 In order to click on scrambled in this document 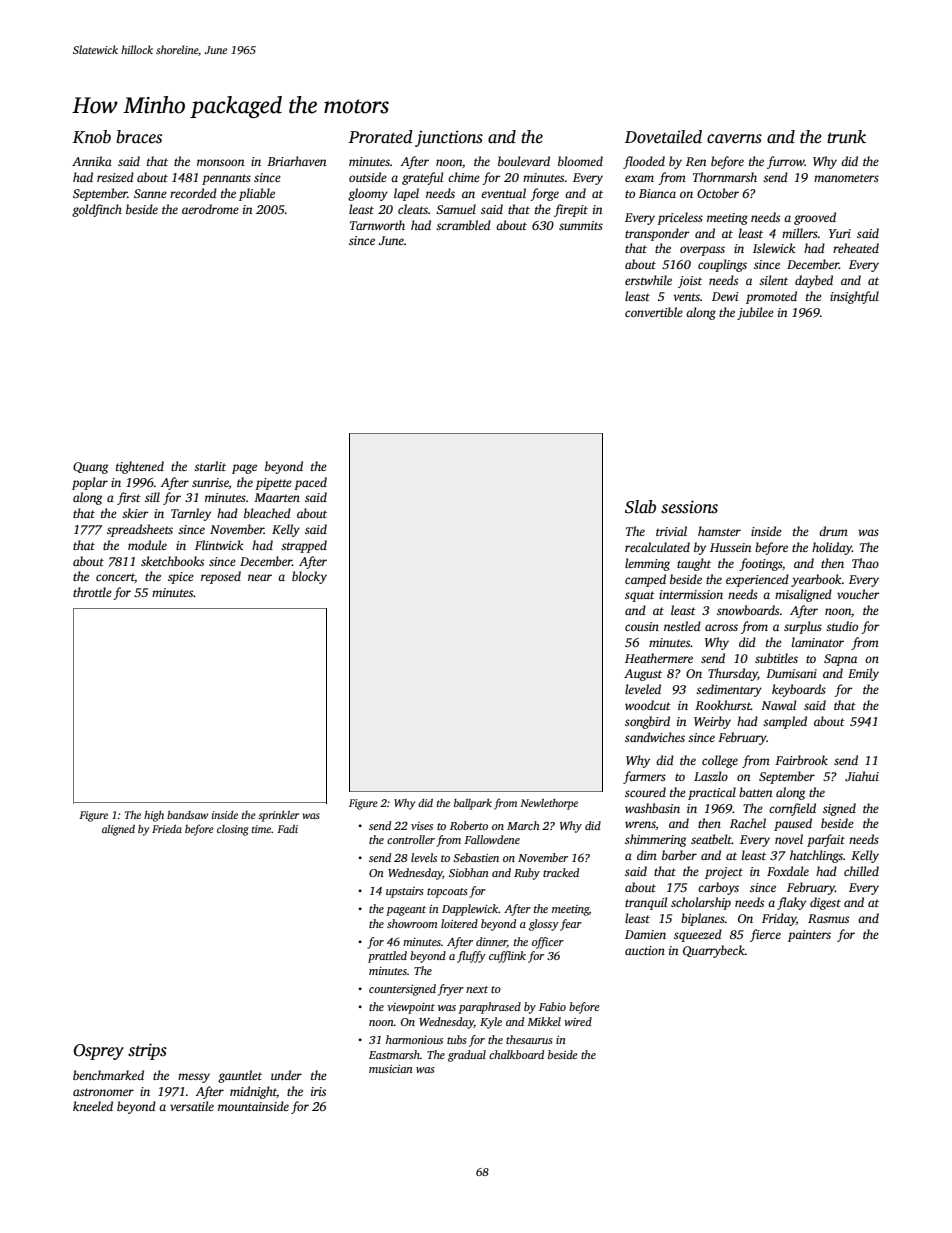, I will do `click(463, 225)`.
